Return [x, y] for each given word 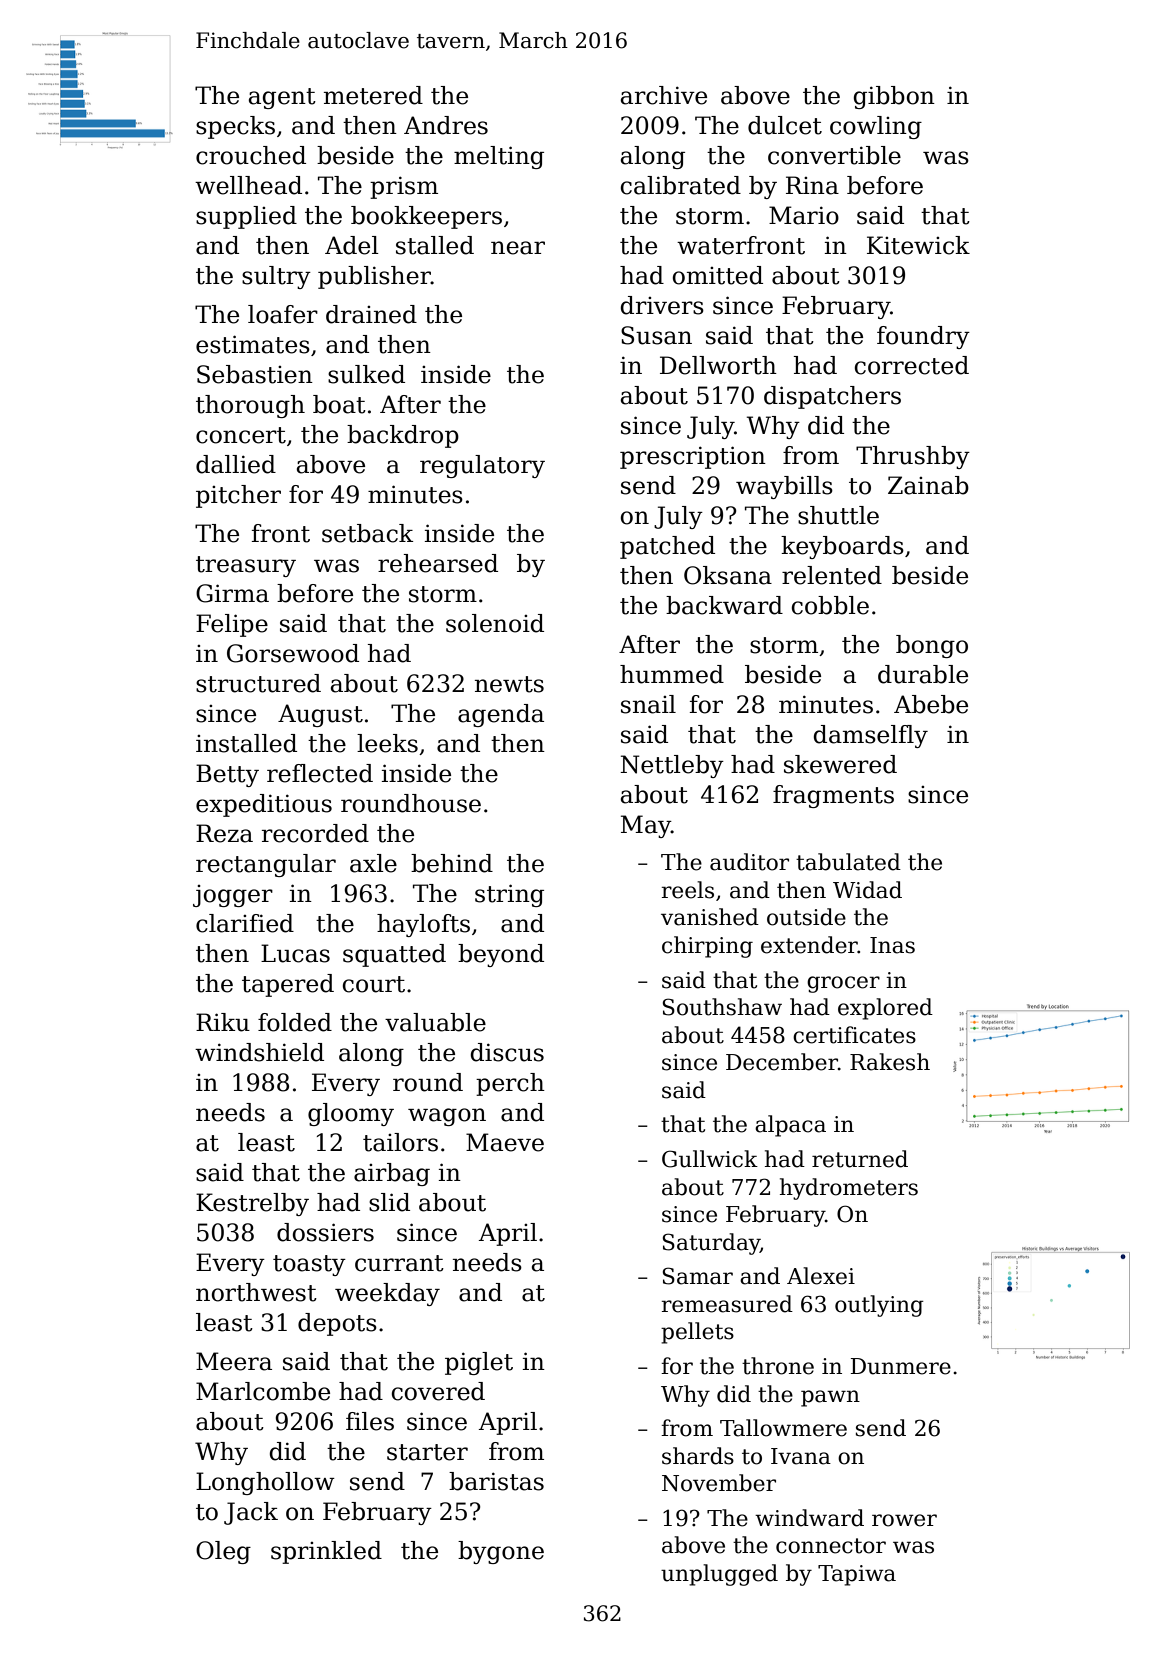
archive [664, 95]
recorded [315, 833]
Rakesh [890, 1062]
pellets [697, 1333]
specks [235, 127]
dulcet [785, 125]
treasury [246, 566]
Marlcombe [263, 1391]
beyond [501, 955]
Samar [698, 1276]
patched [667, 547]
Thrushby [913, 457]
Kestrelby [252, 1204]
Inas [892, 945]
